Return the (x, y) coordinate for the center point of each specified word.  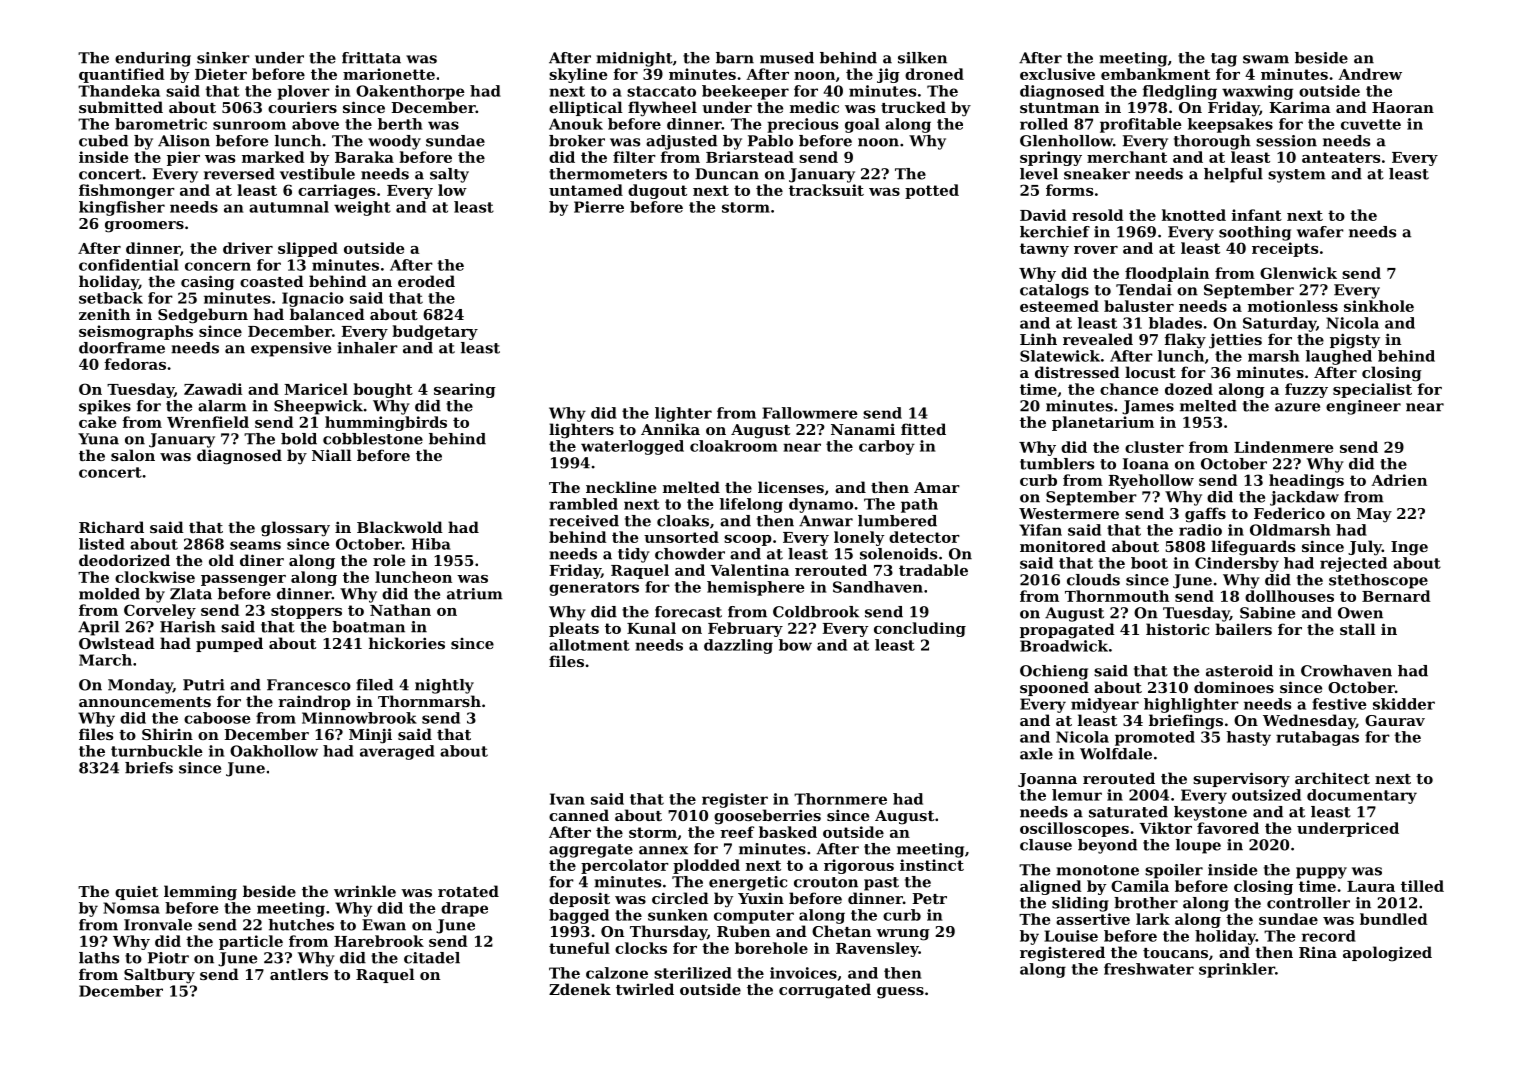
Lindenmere (1283, 447)
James (1148, 407)
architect (1332, 778)
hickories (407, 643)
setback (111, 298)
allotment (589, 645)
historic (1177, 629)
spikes (105, 407)
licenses (791, 487)
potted (932, 191)
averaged (397, 752)
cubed (103, 141)
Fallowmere (810, 413)
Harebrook (379, 941)
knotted (1194, 215)
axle (1036, 754)
